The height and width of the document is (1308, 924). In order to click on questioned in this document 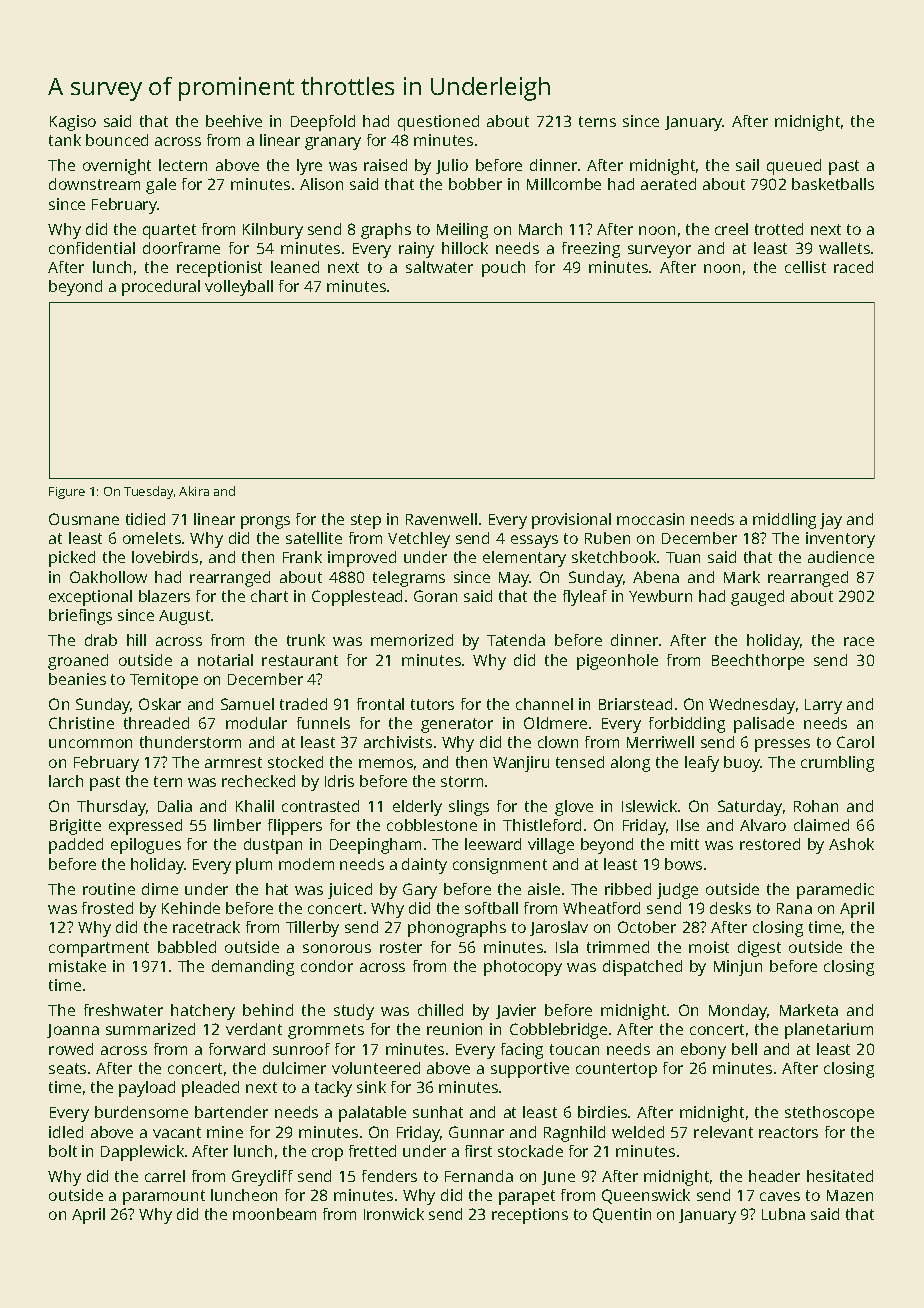, I will do `click(438, 123)`.
